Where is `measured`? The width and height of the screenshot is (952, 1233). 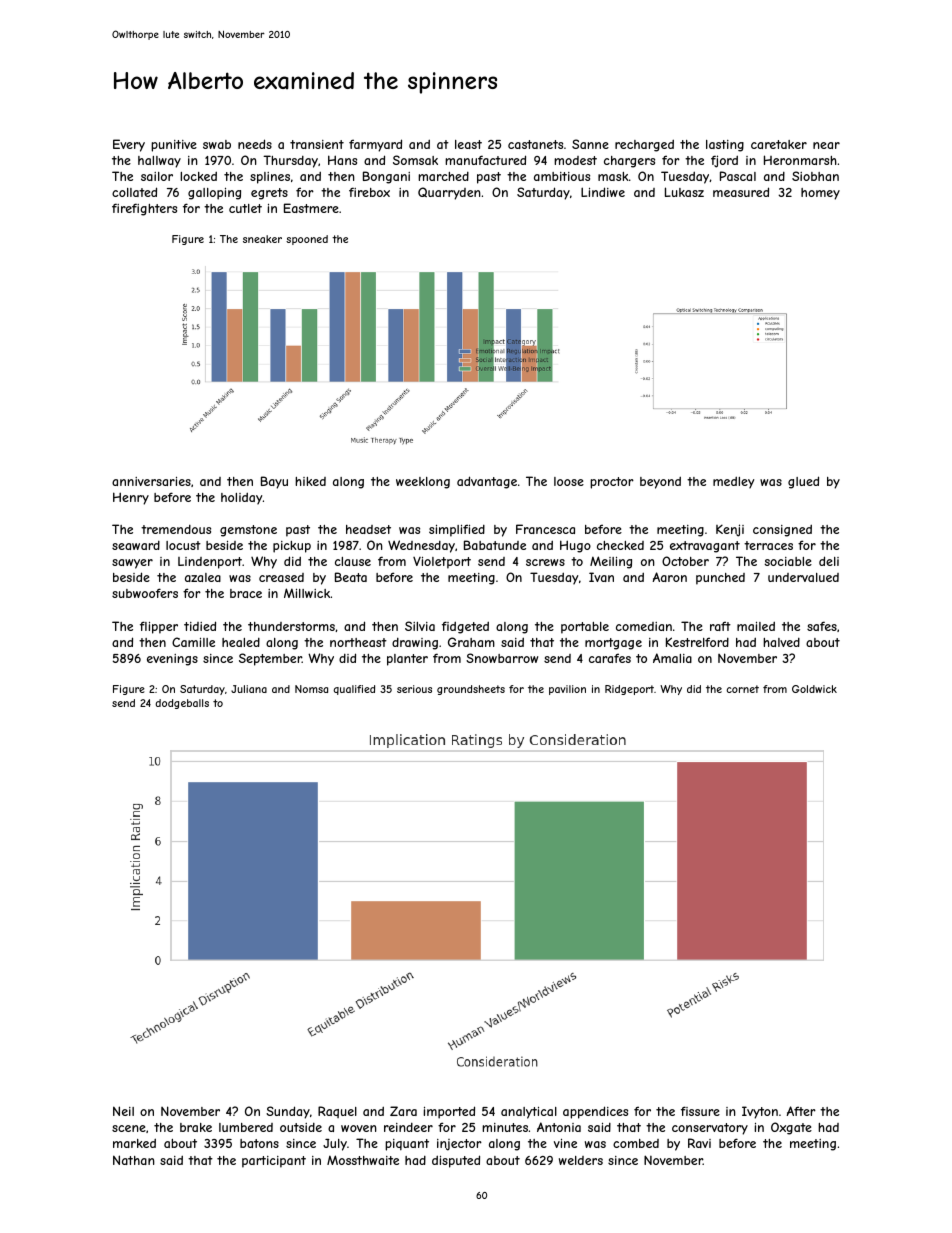 measured is located at coordinates (741, 192).
